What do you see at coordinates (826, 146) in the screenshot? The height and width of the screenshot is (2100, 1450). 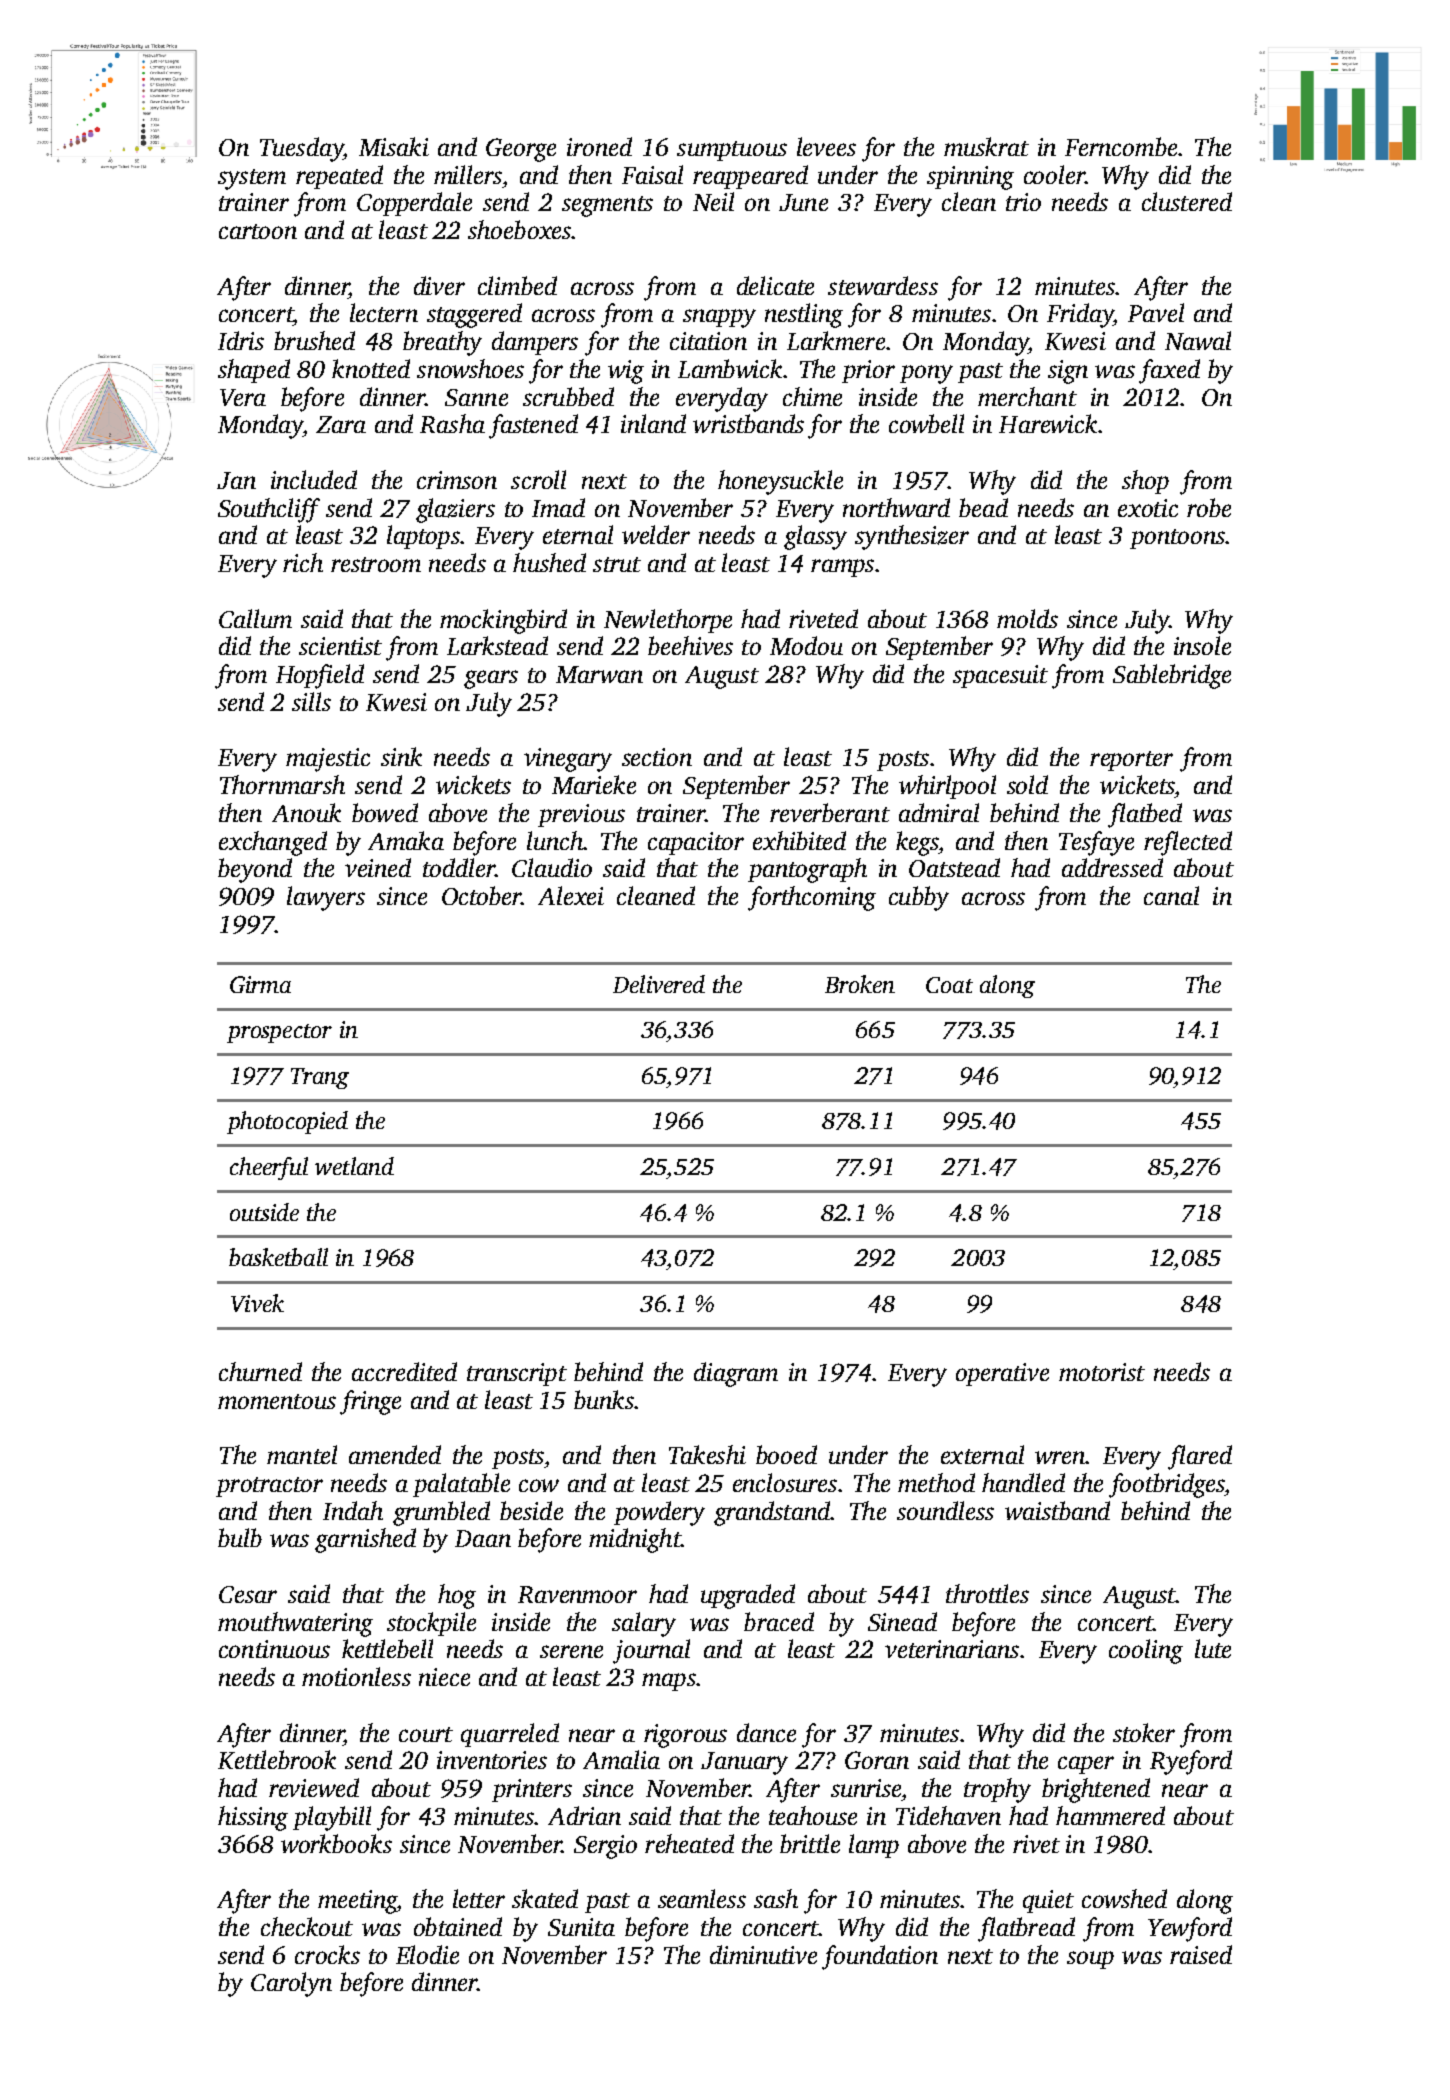 I see `levees` at bounding box center [826, 146].
